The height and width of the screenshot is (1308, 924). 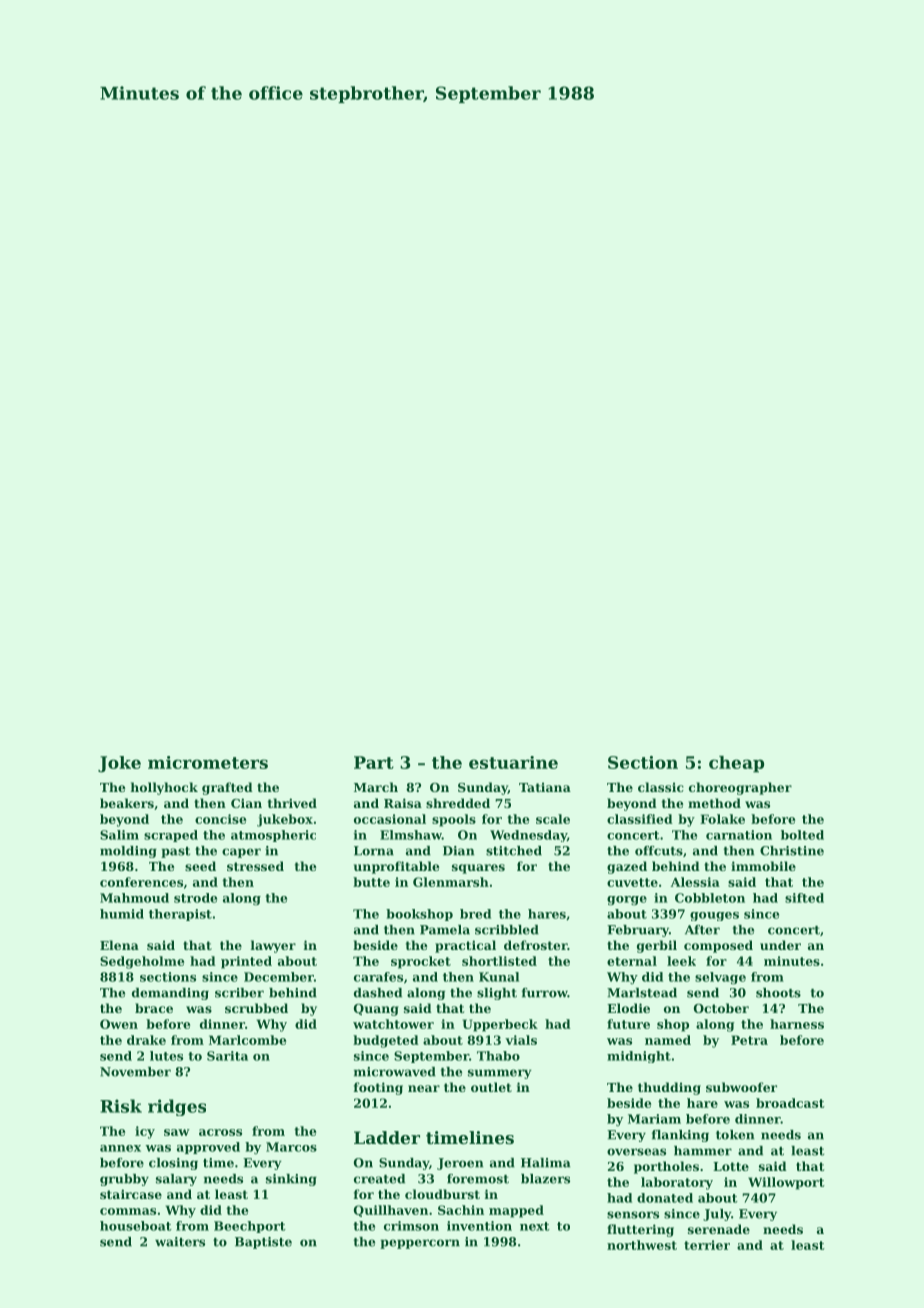 I want to click on practical, so click(x=465, y=946).
